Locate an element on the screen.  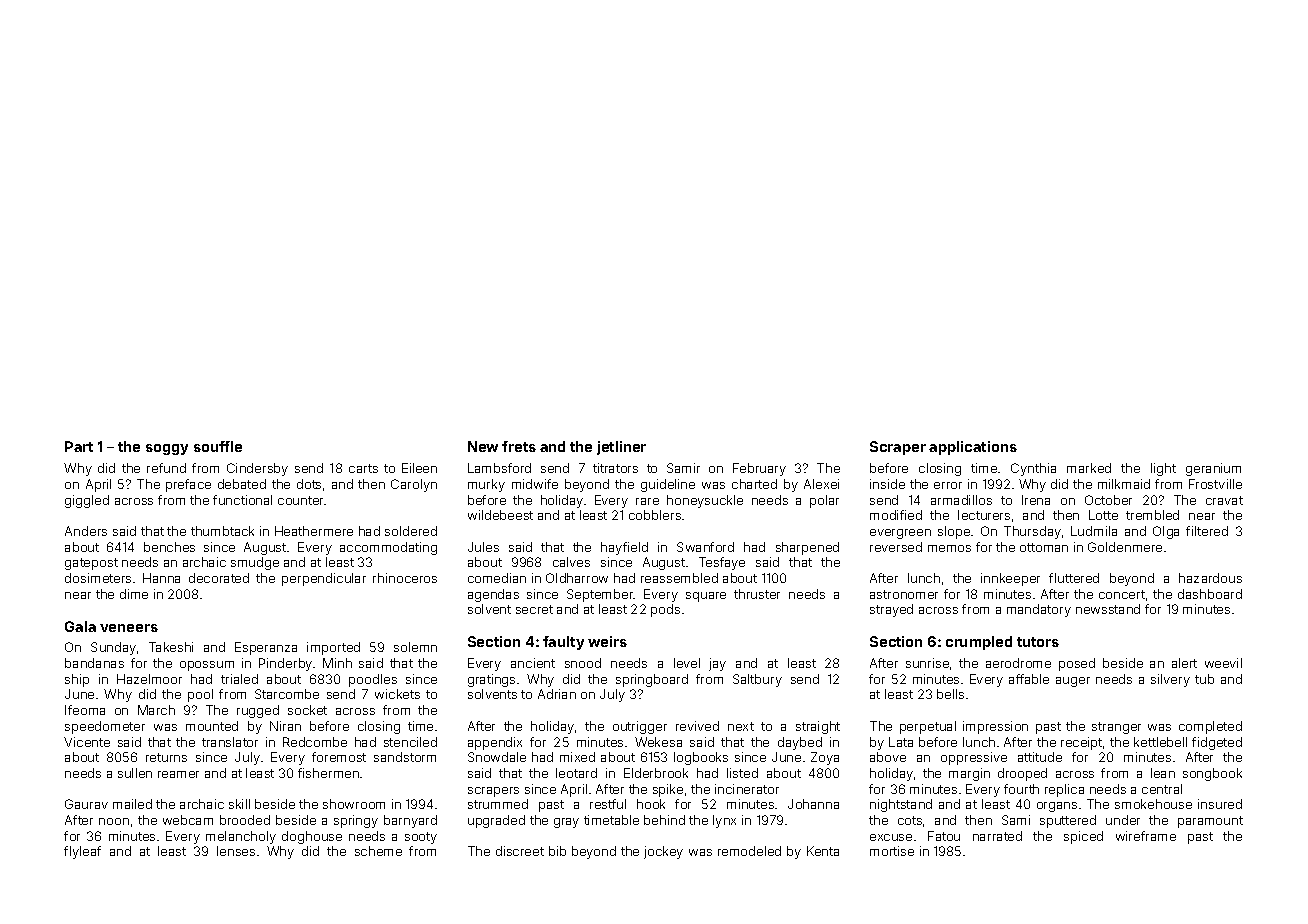
gatepost is located at coordinates (91, 564).
